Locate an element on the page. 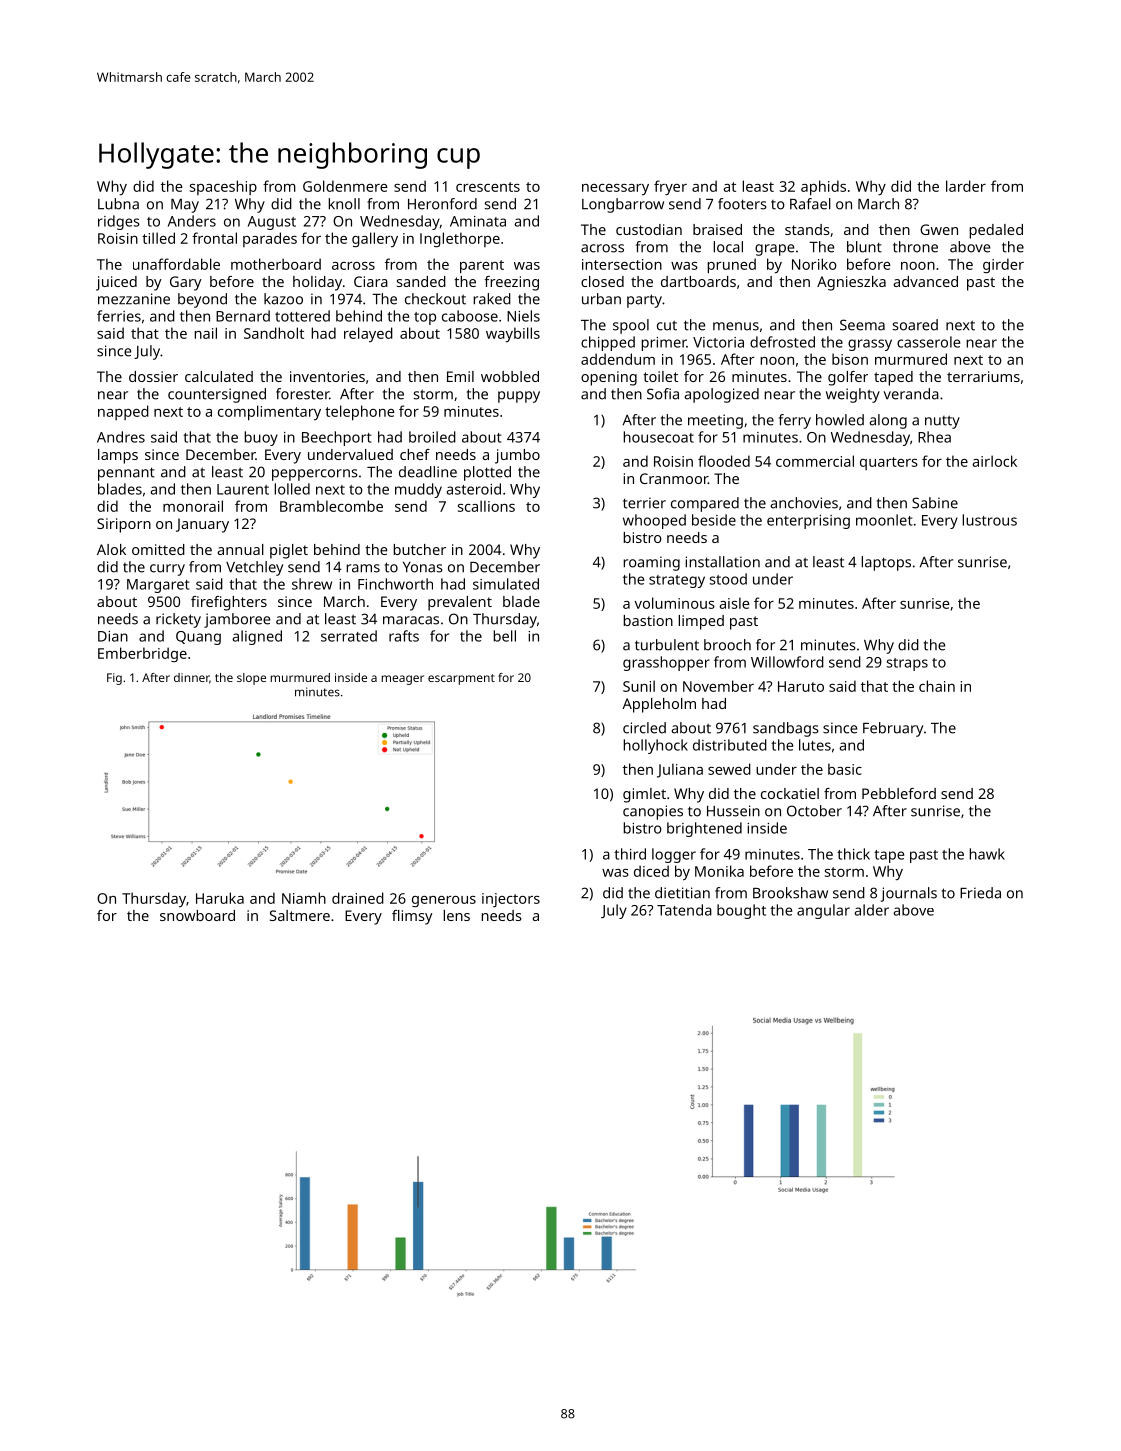  tilled is located at coordinates (158, 238).
